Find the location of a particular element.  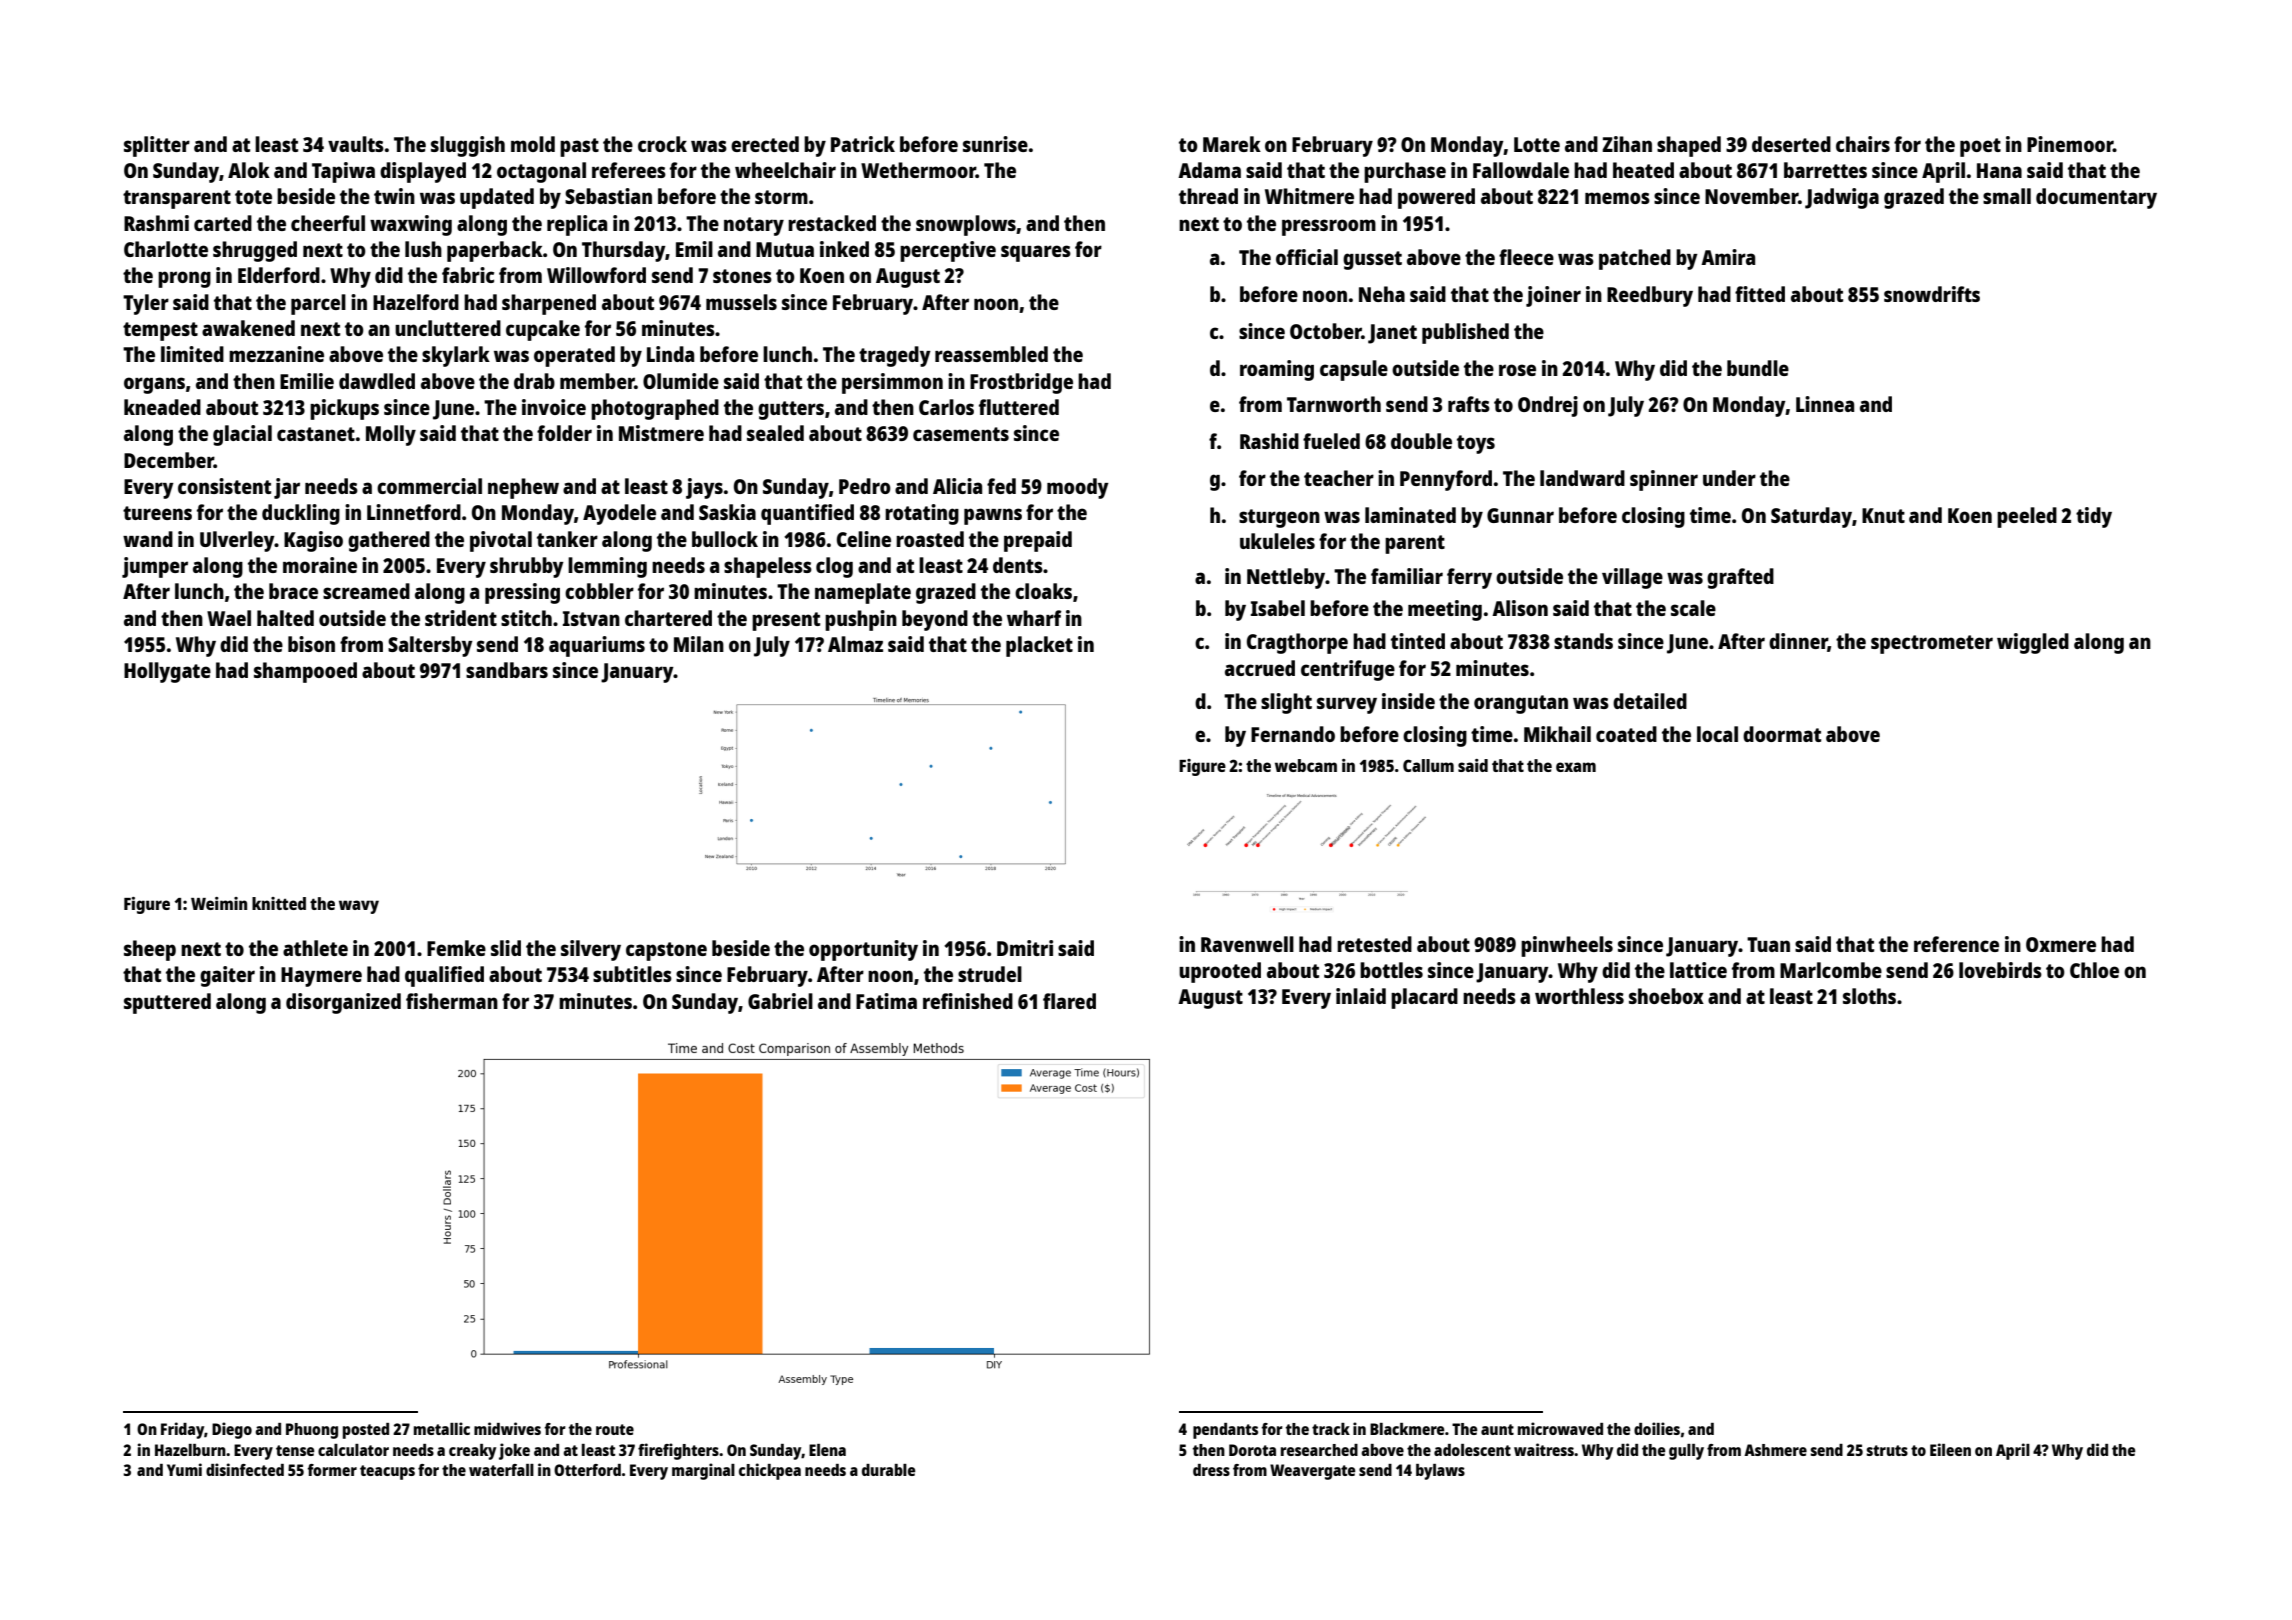

rafts is located at coordinates (1469, 404).
